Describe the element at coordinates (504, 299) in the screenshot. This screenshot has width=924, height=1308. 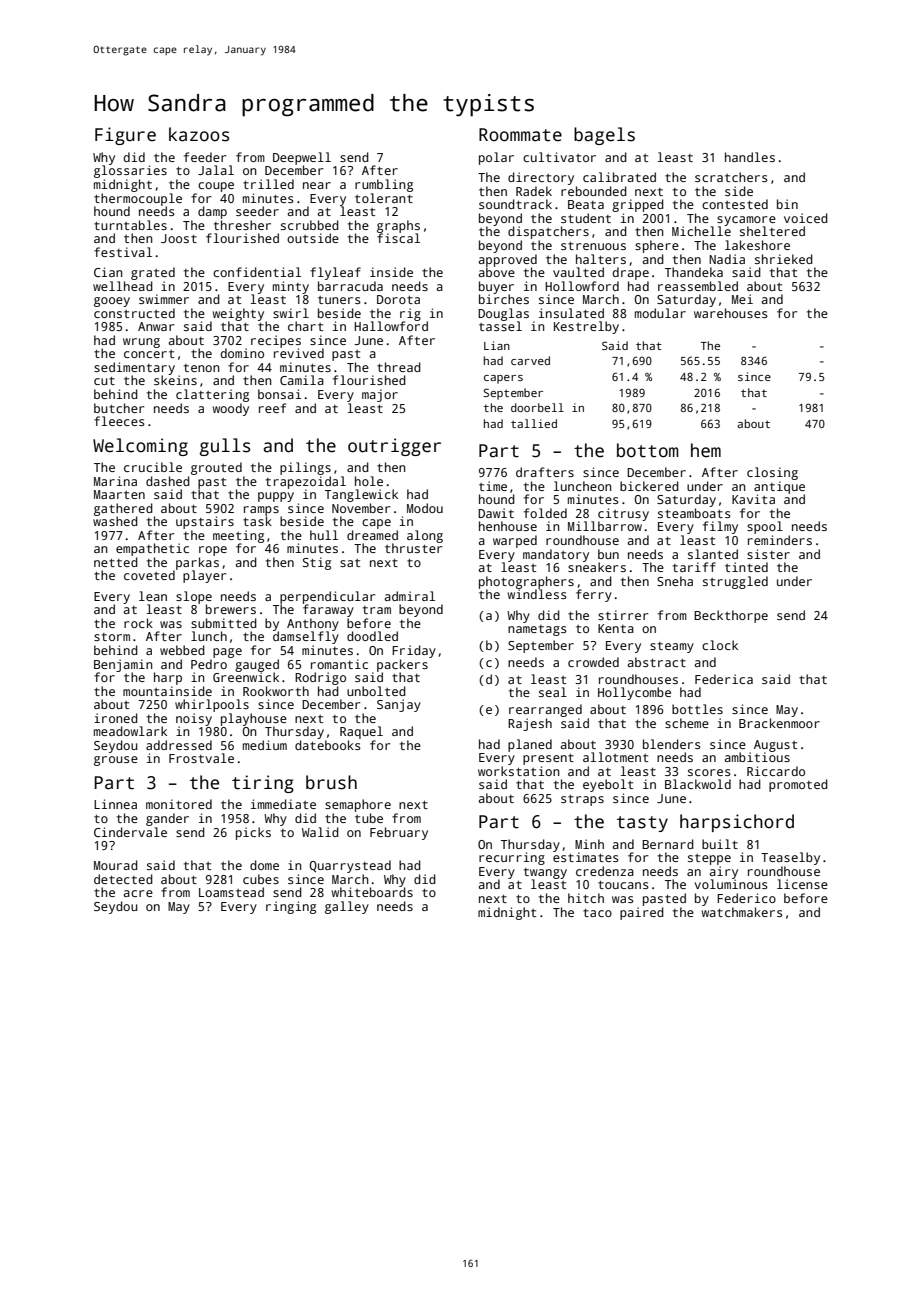
I see `birches` at that location.
